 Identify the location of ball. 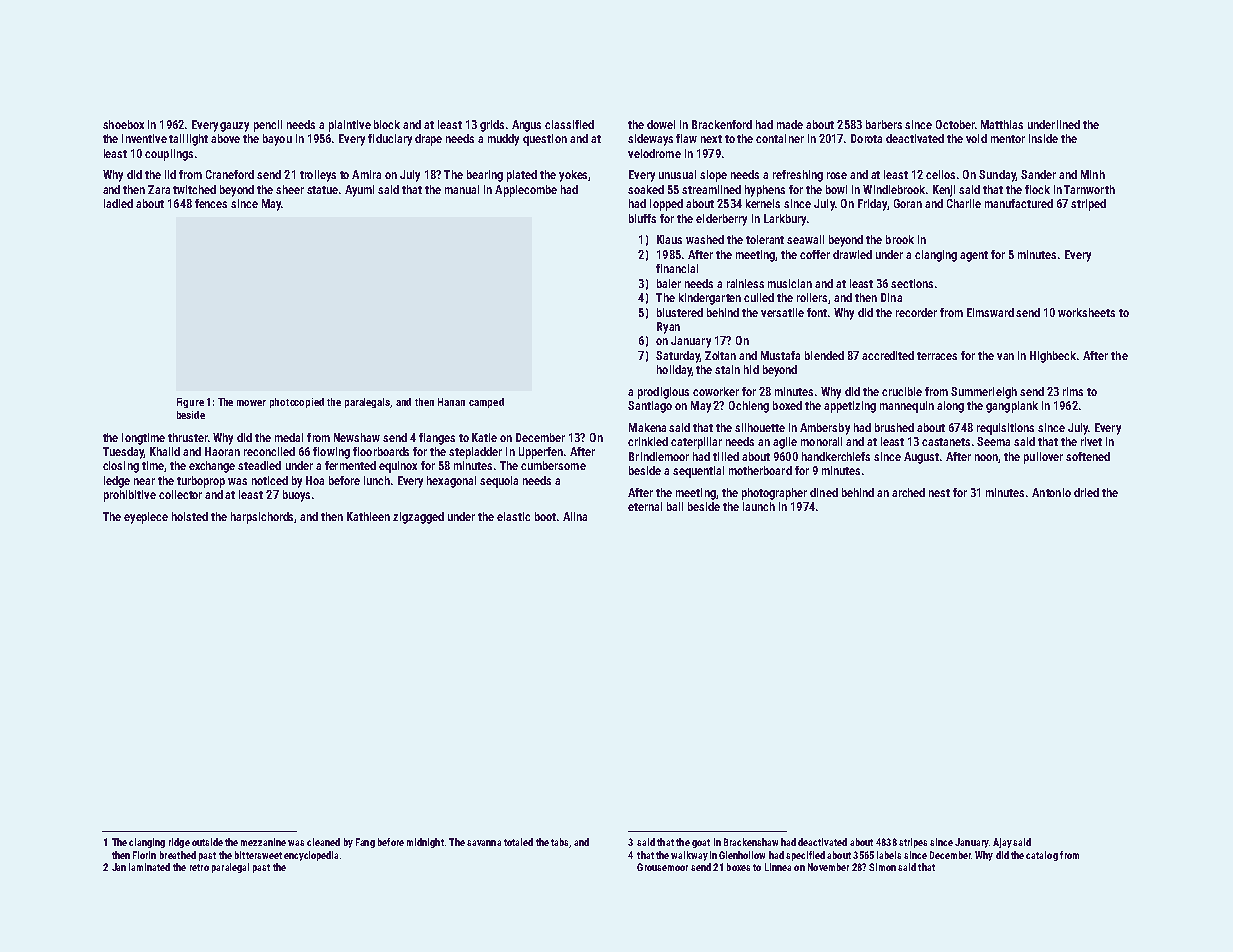
(675, 506).
